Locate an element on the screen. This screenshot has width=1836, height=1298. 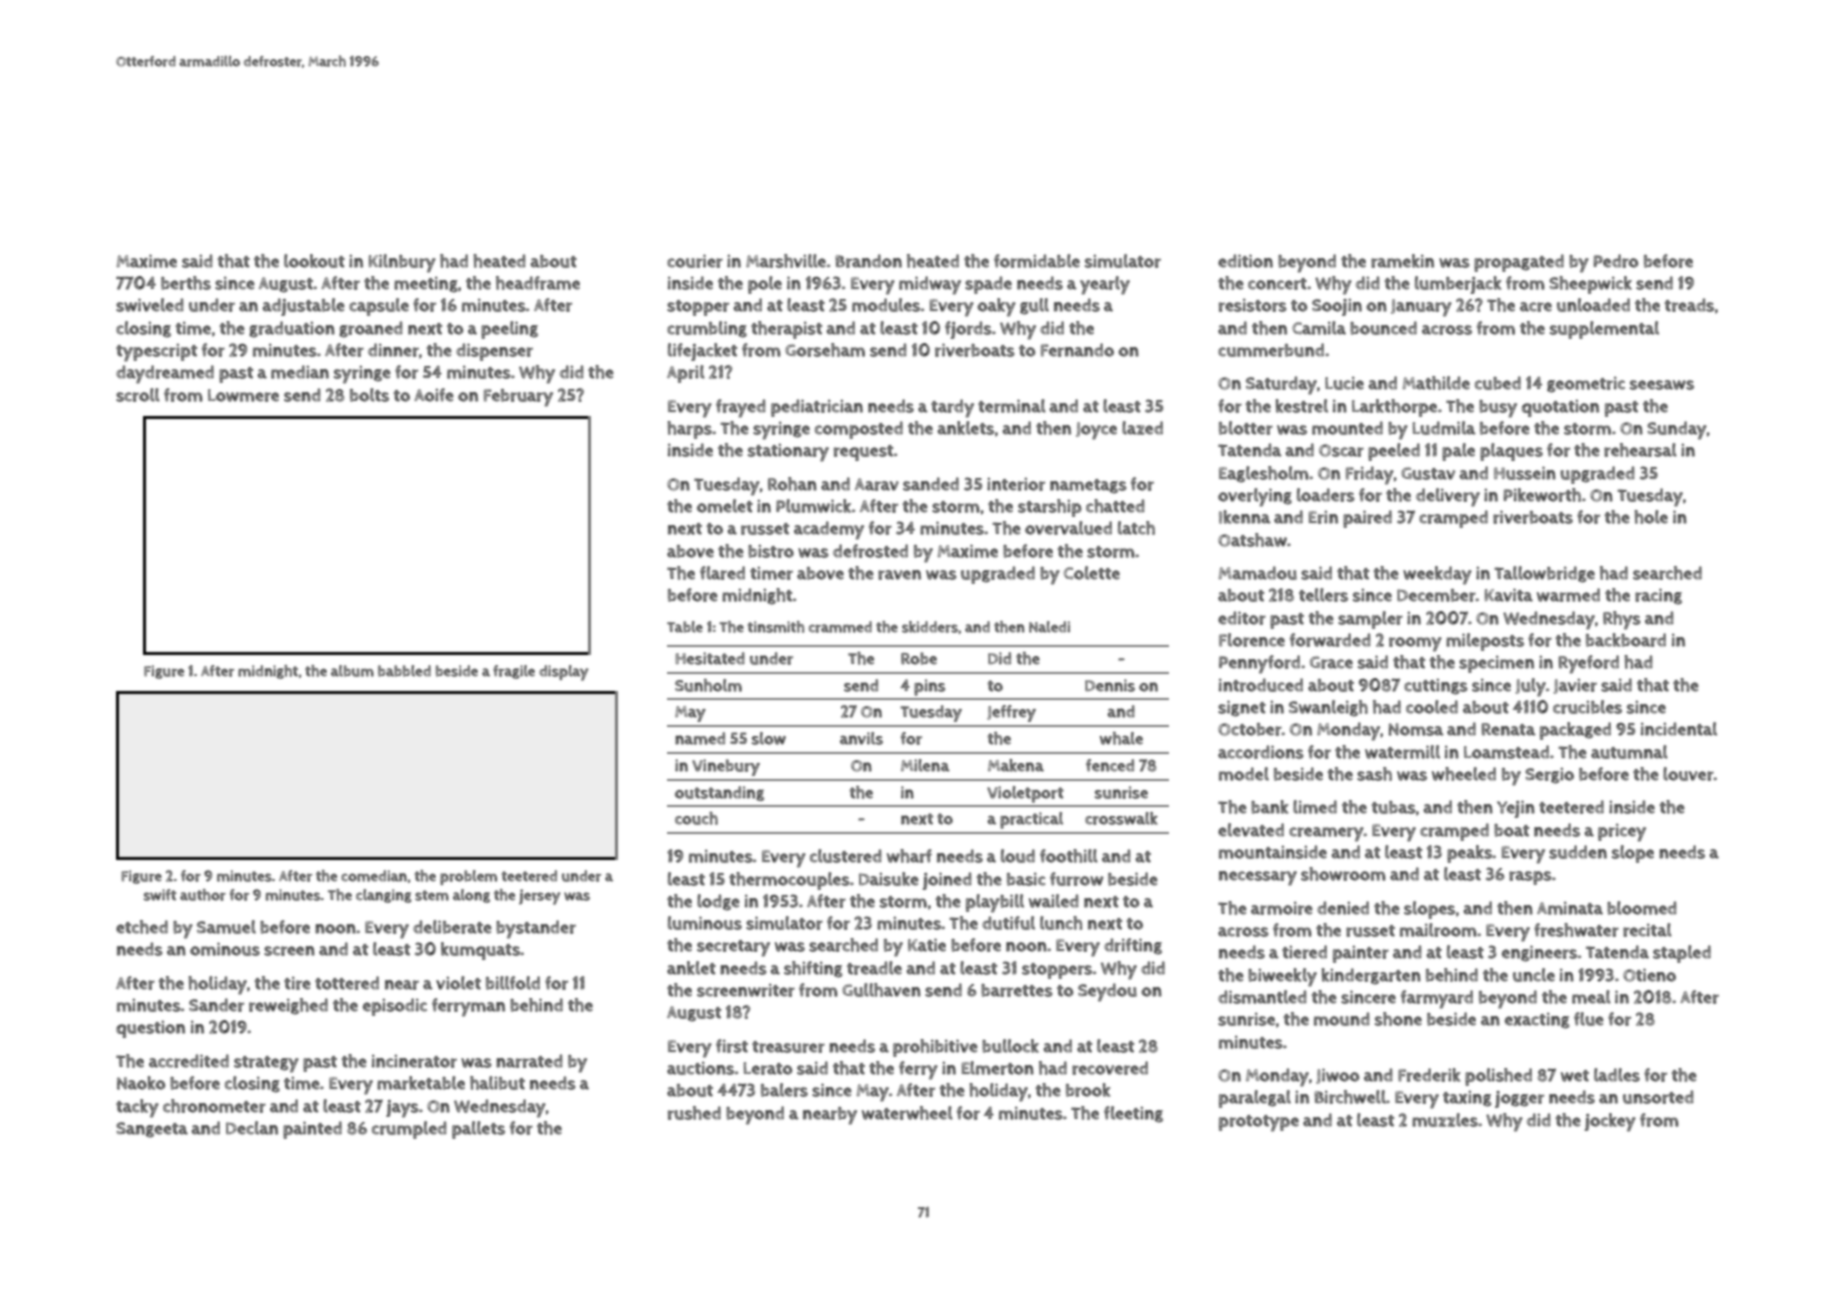
recovered is located at coordinates (1110, 1068).
